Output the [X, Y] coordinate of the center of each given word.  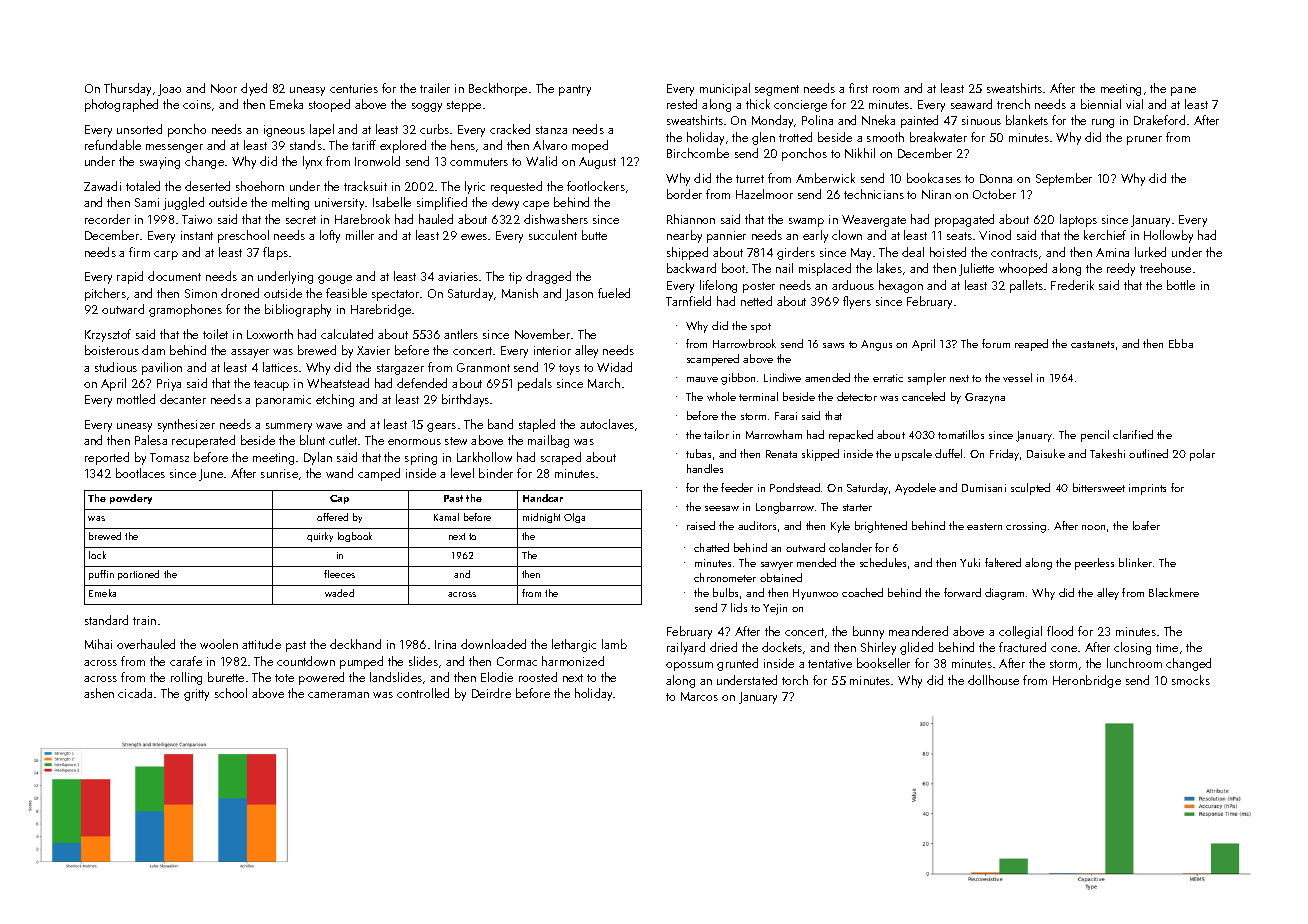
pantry [575, 90]
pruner [1144, 140]
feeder [737, 487]
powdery [131, 499]
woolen [219, 644]
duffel [948, 453]
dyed [254, 89]
